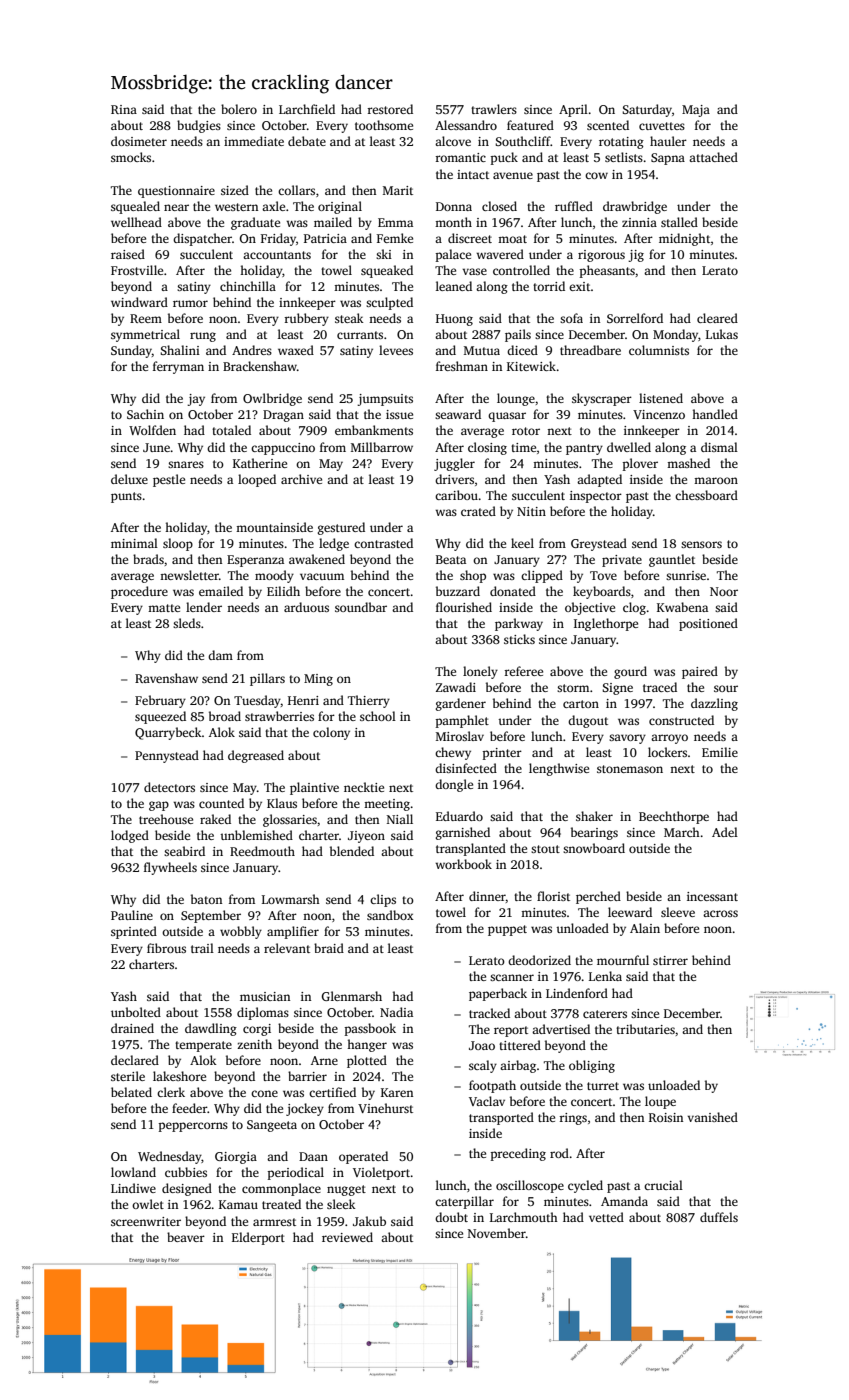 This image has height=1400, width=849. Describe the element at coordinates (451, 1217) in the image. I see `doubt` at that location.
